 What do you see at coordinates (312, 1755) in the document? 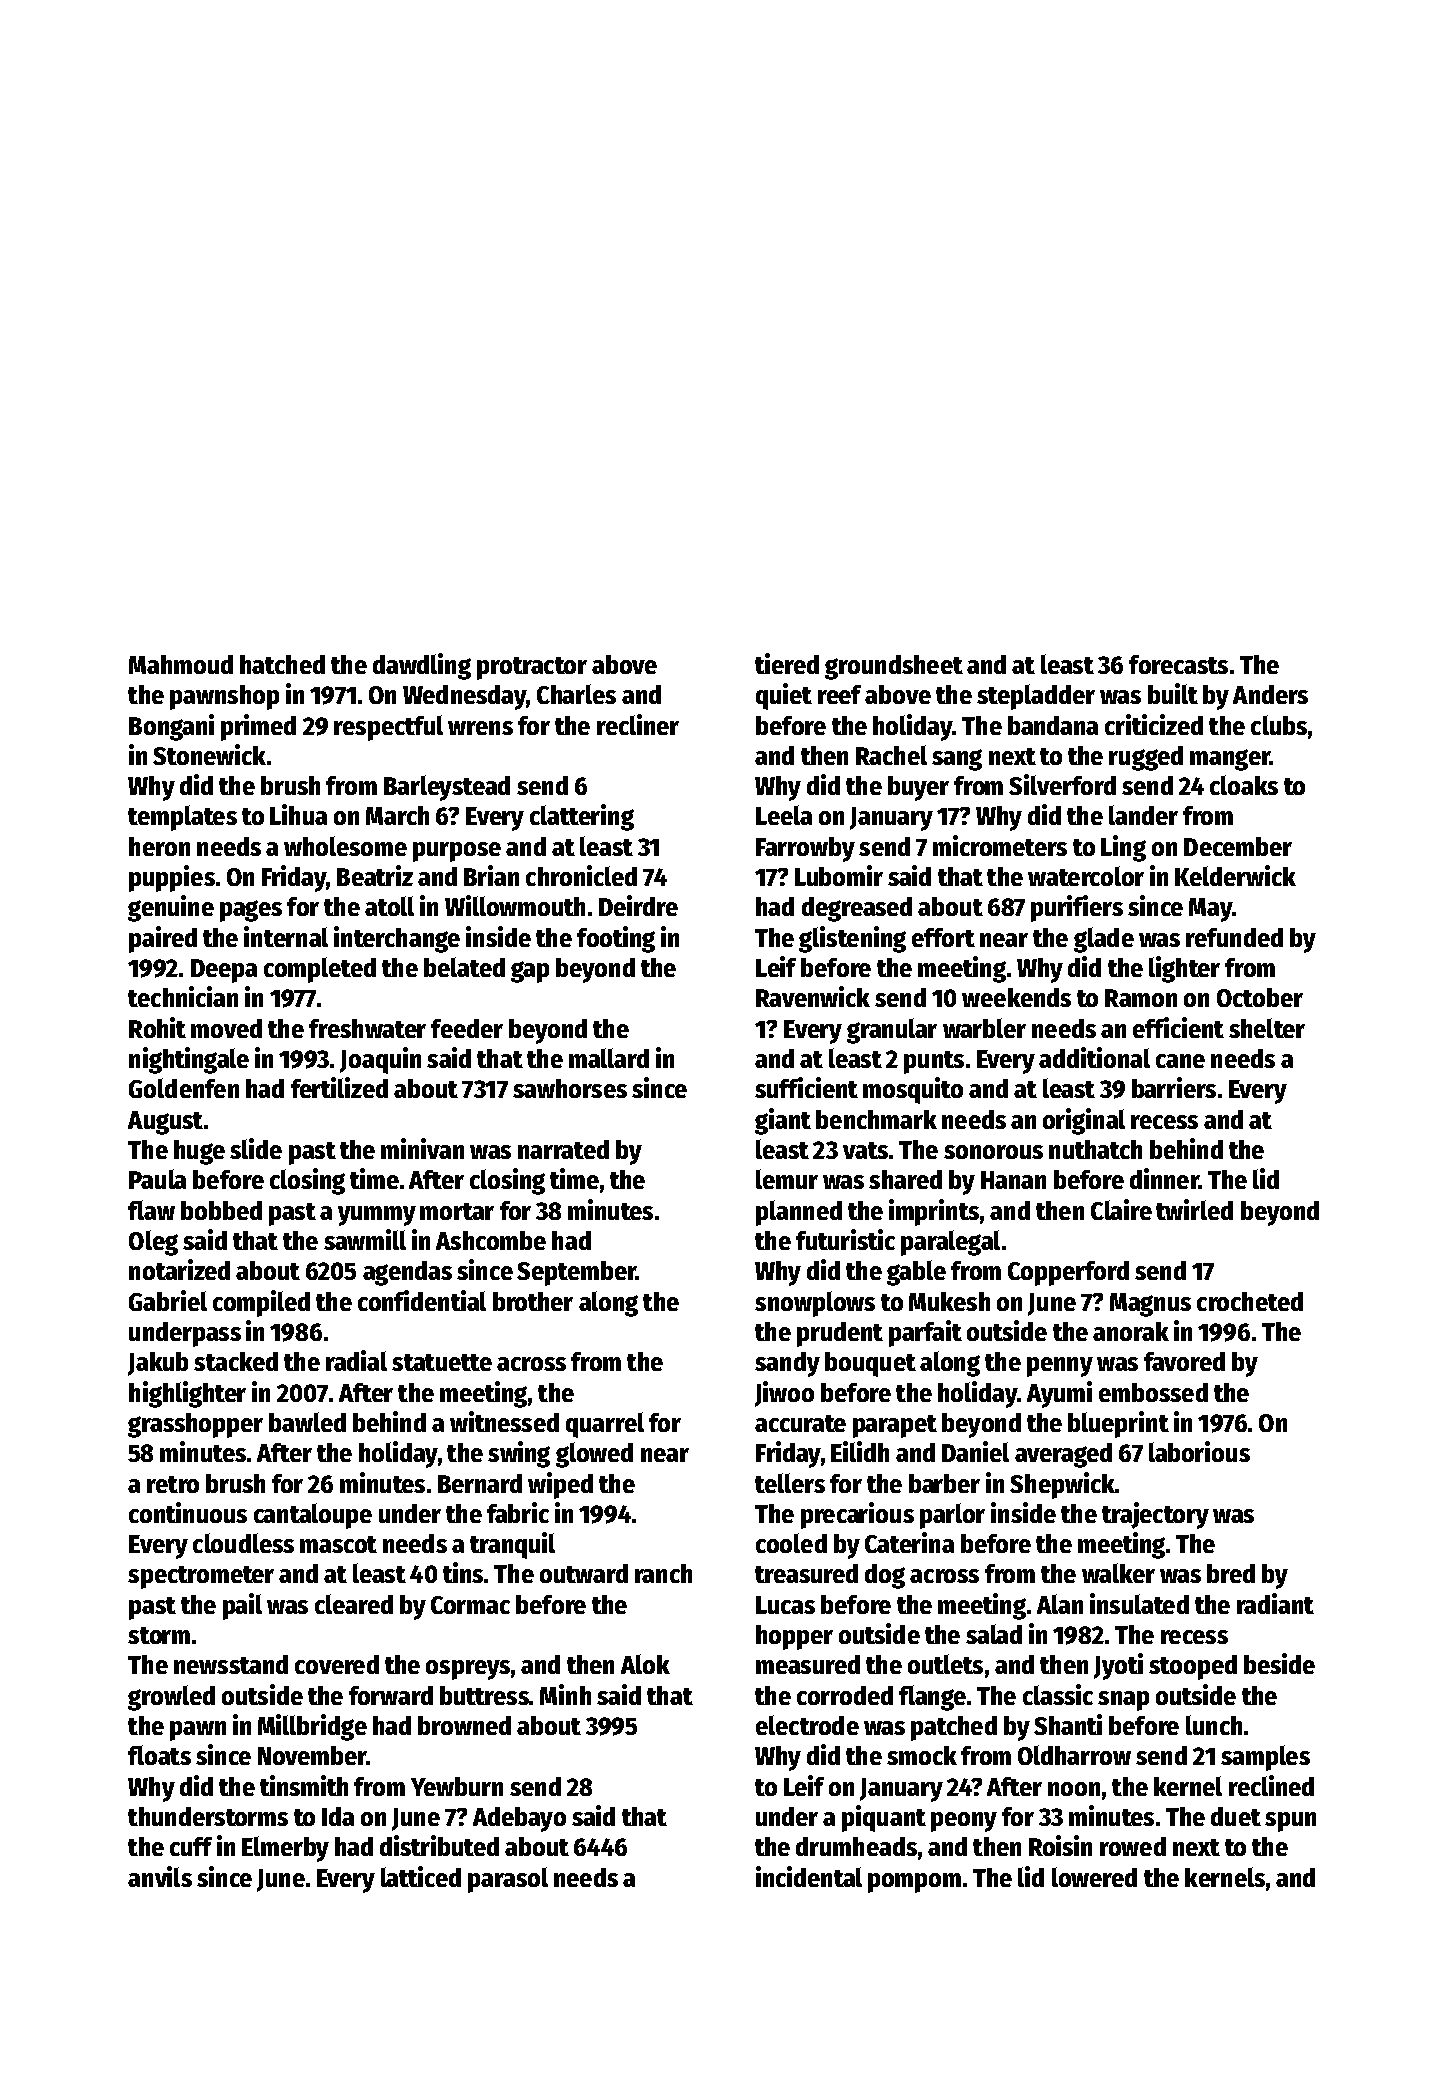
I see `November` at bounding box center [312, 1755].
